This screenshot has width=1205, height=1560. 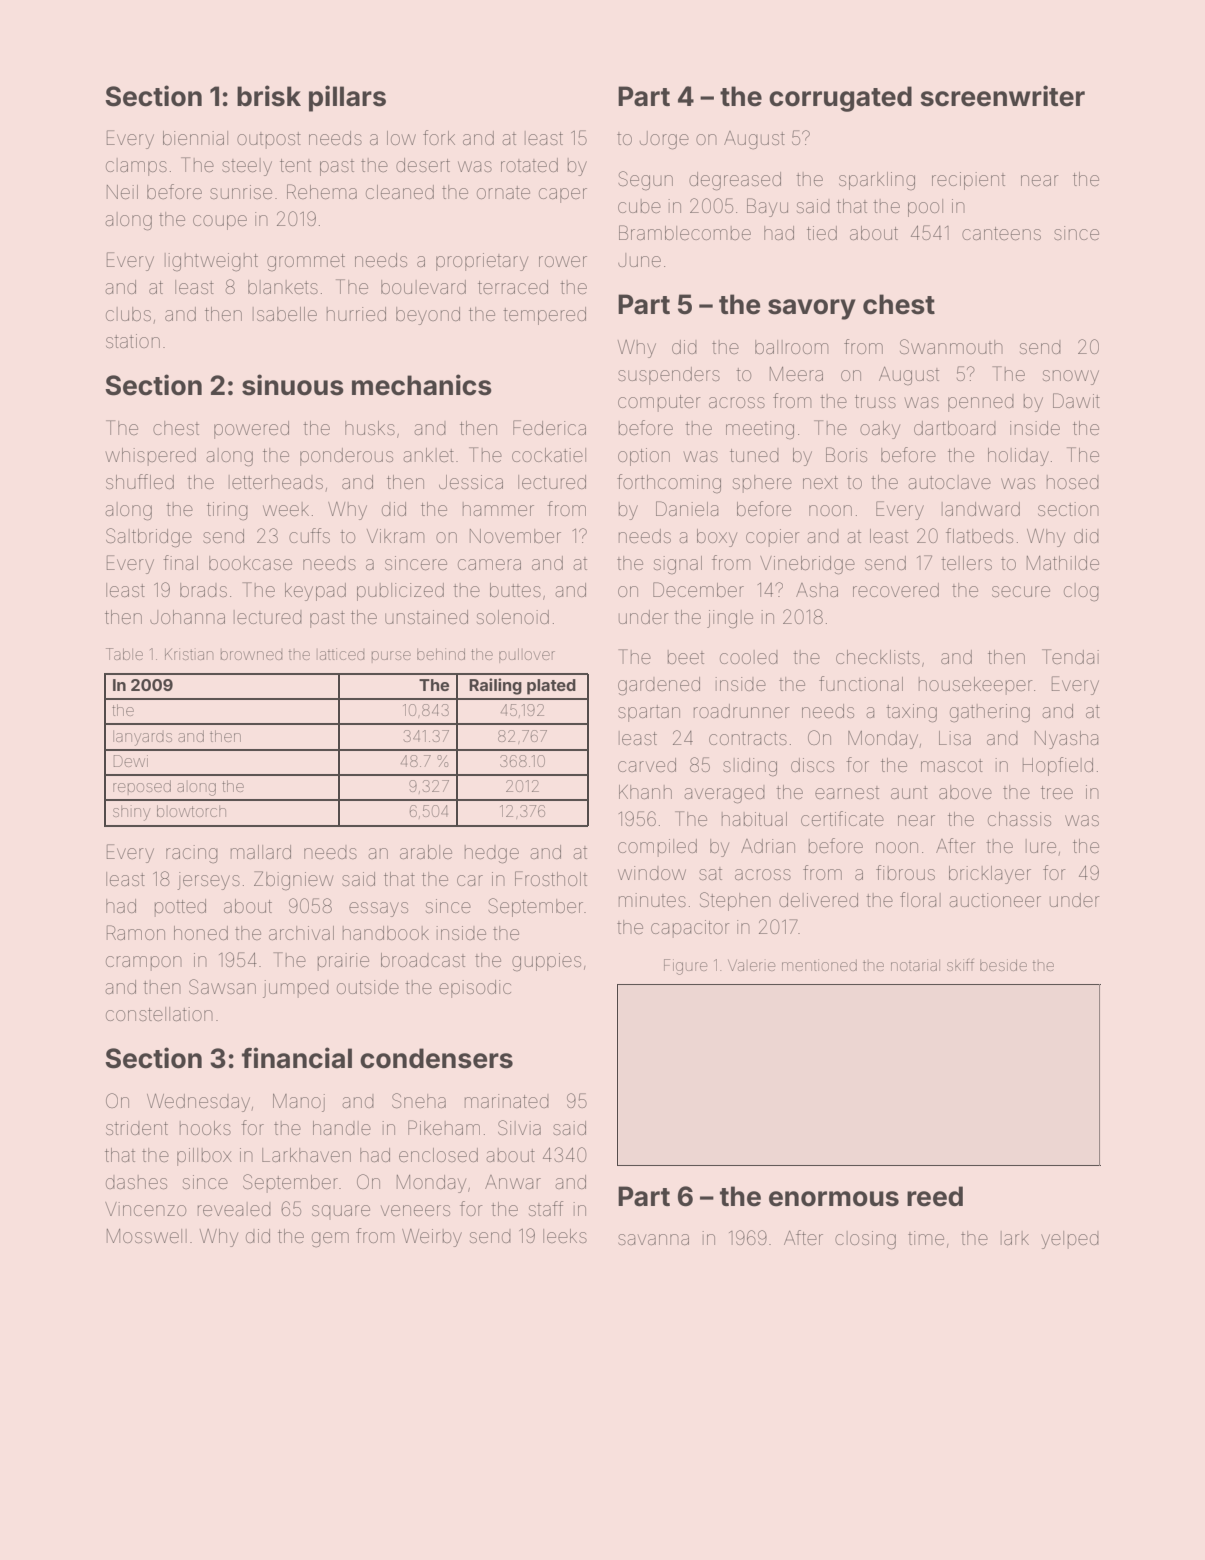 I want to click on fibrous, so click(x=905, y=872).
